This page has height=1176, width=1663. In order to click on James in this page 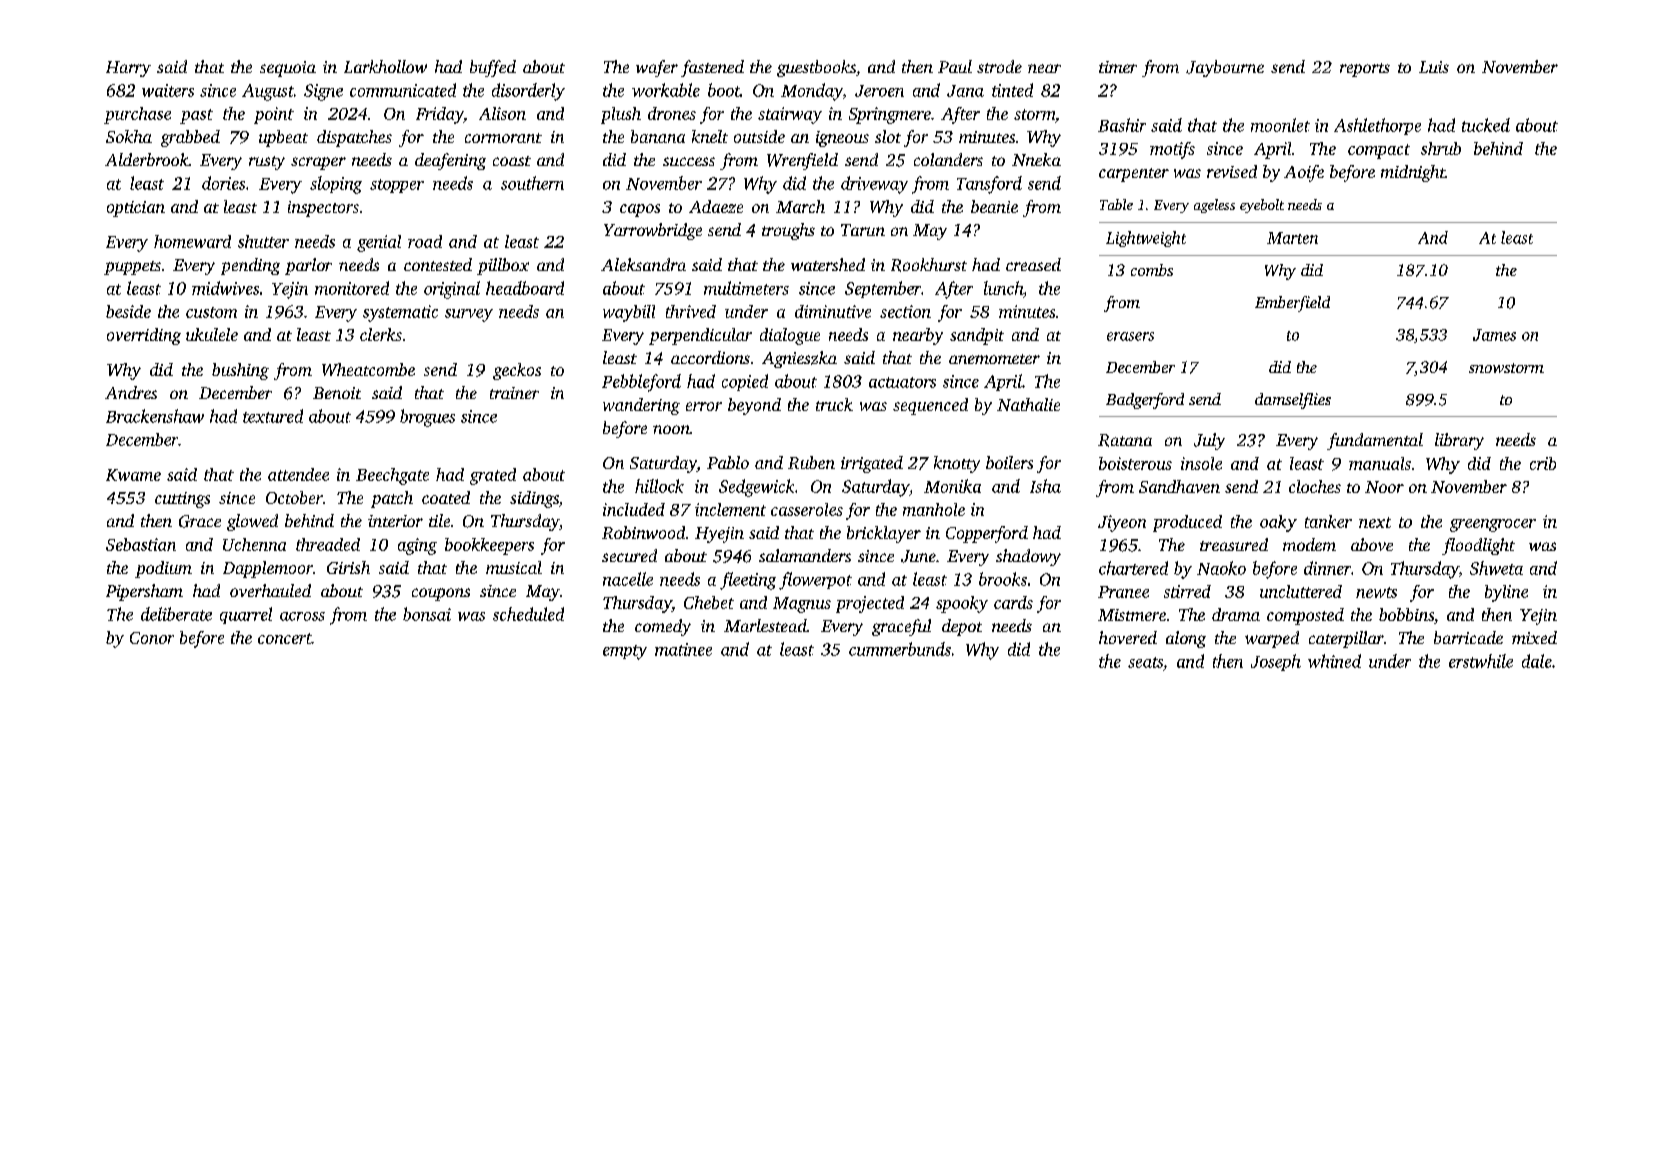, I will do `click(1494, 335)`.
